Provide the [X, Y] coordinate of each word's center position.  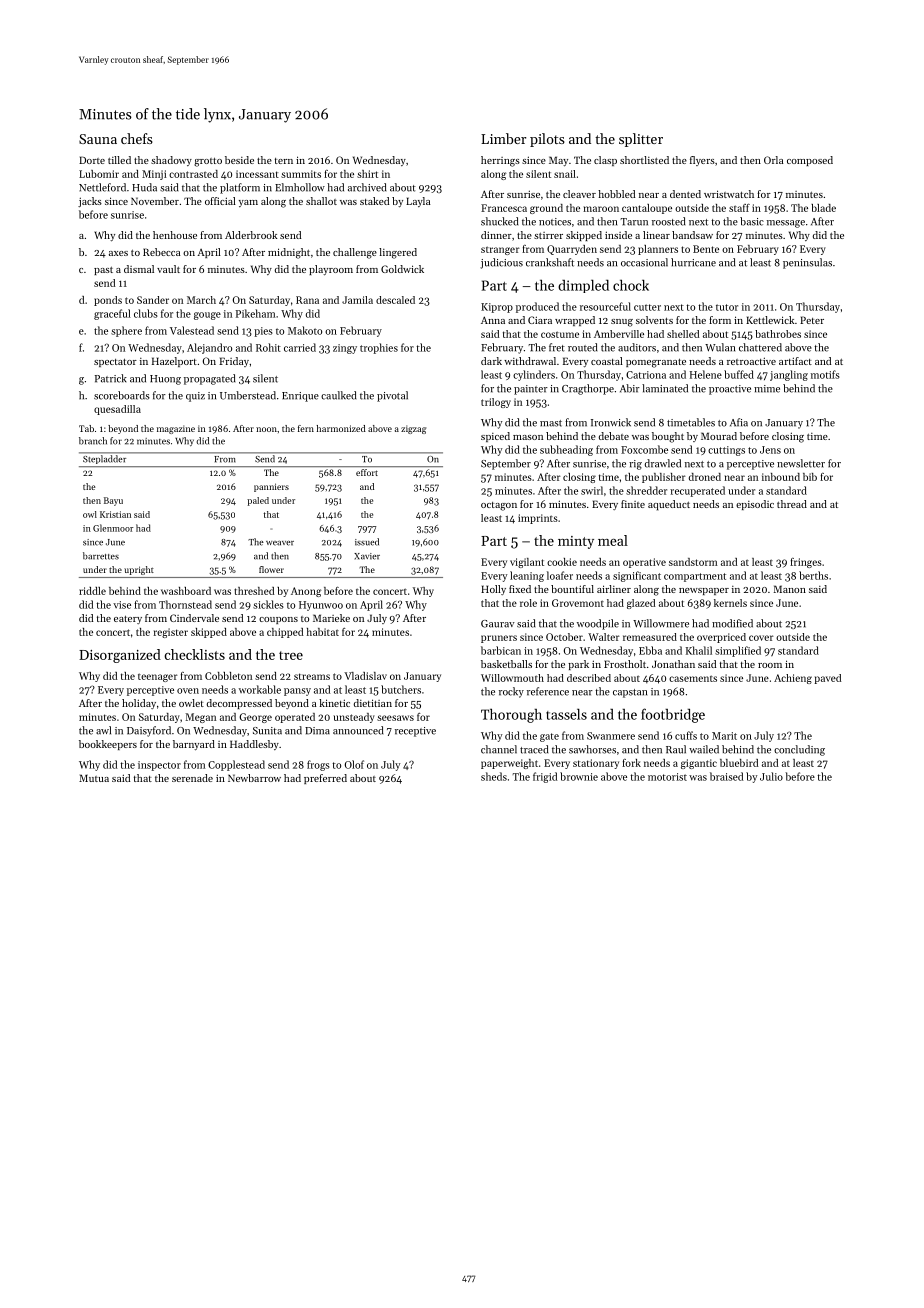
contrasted [193, 174]
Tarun [634, 222]
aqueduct [669, 505]
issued [367, 542]
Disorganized [120, 656]
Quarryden [572, 250]
